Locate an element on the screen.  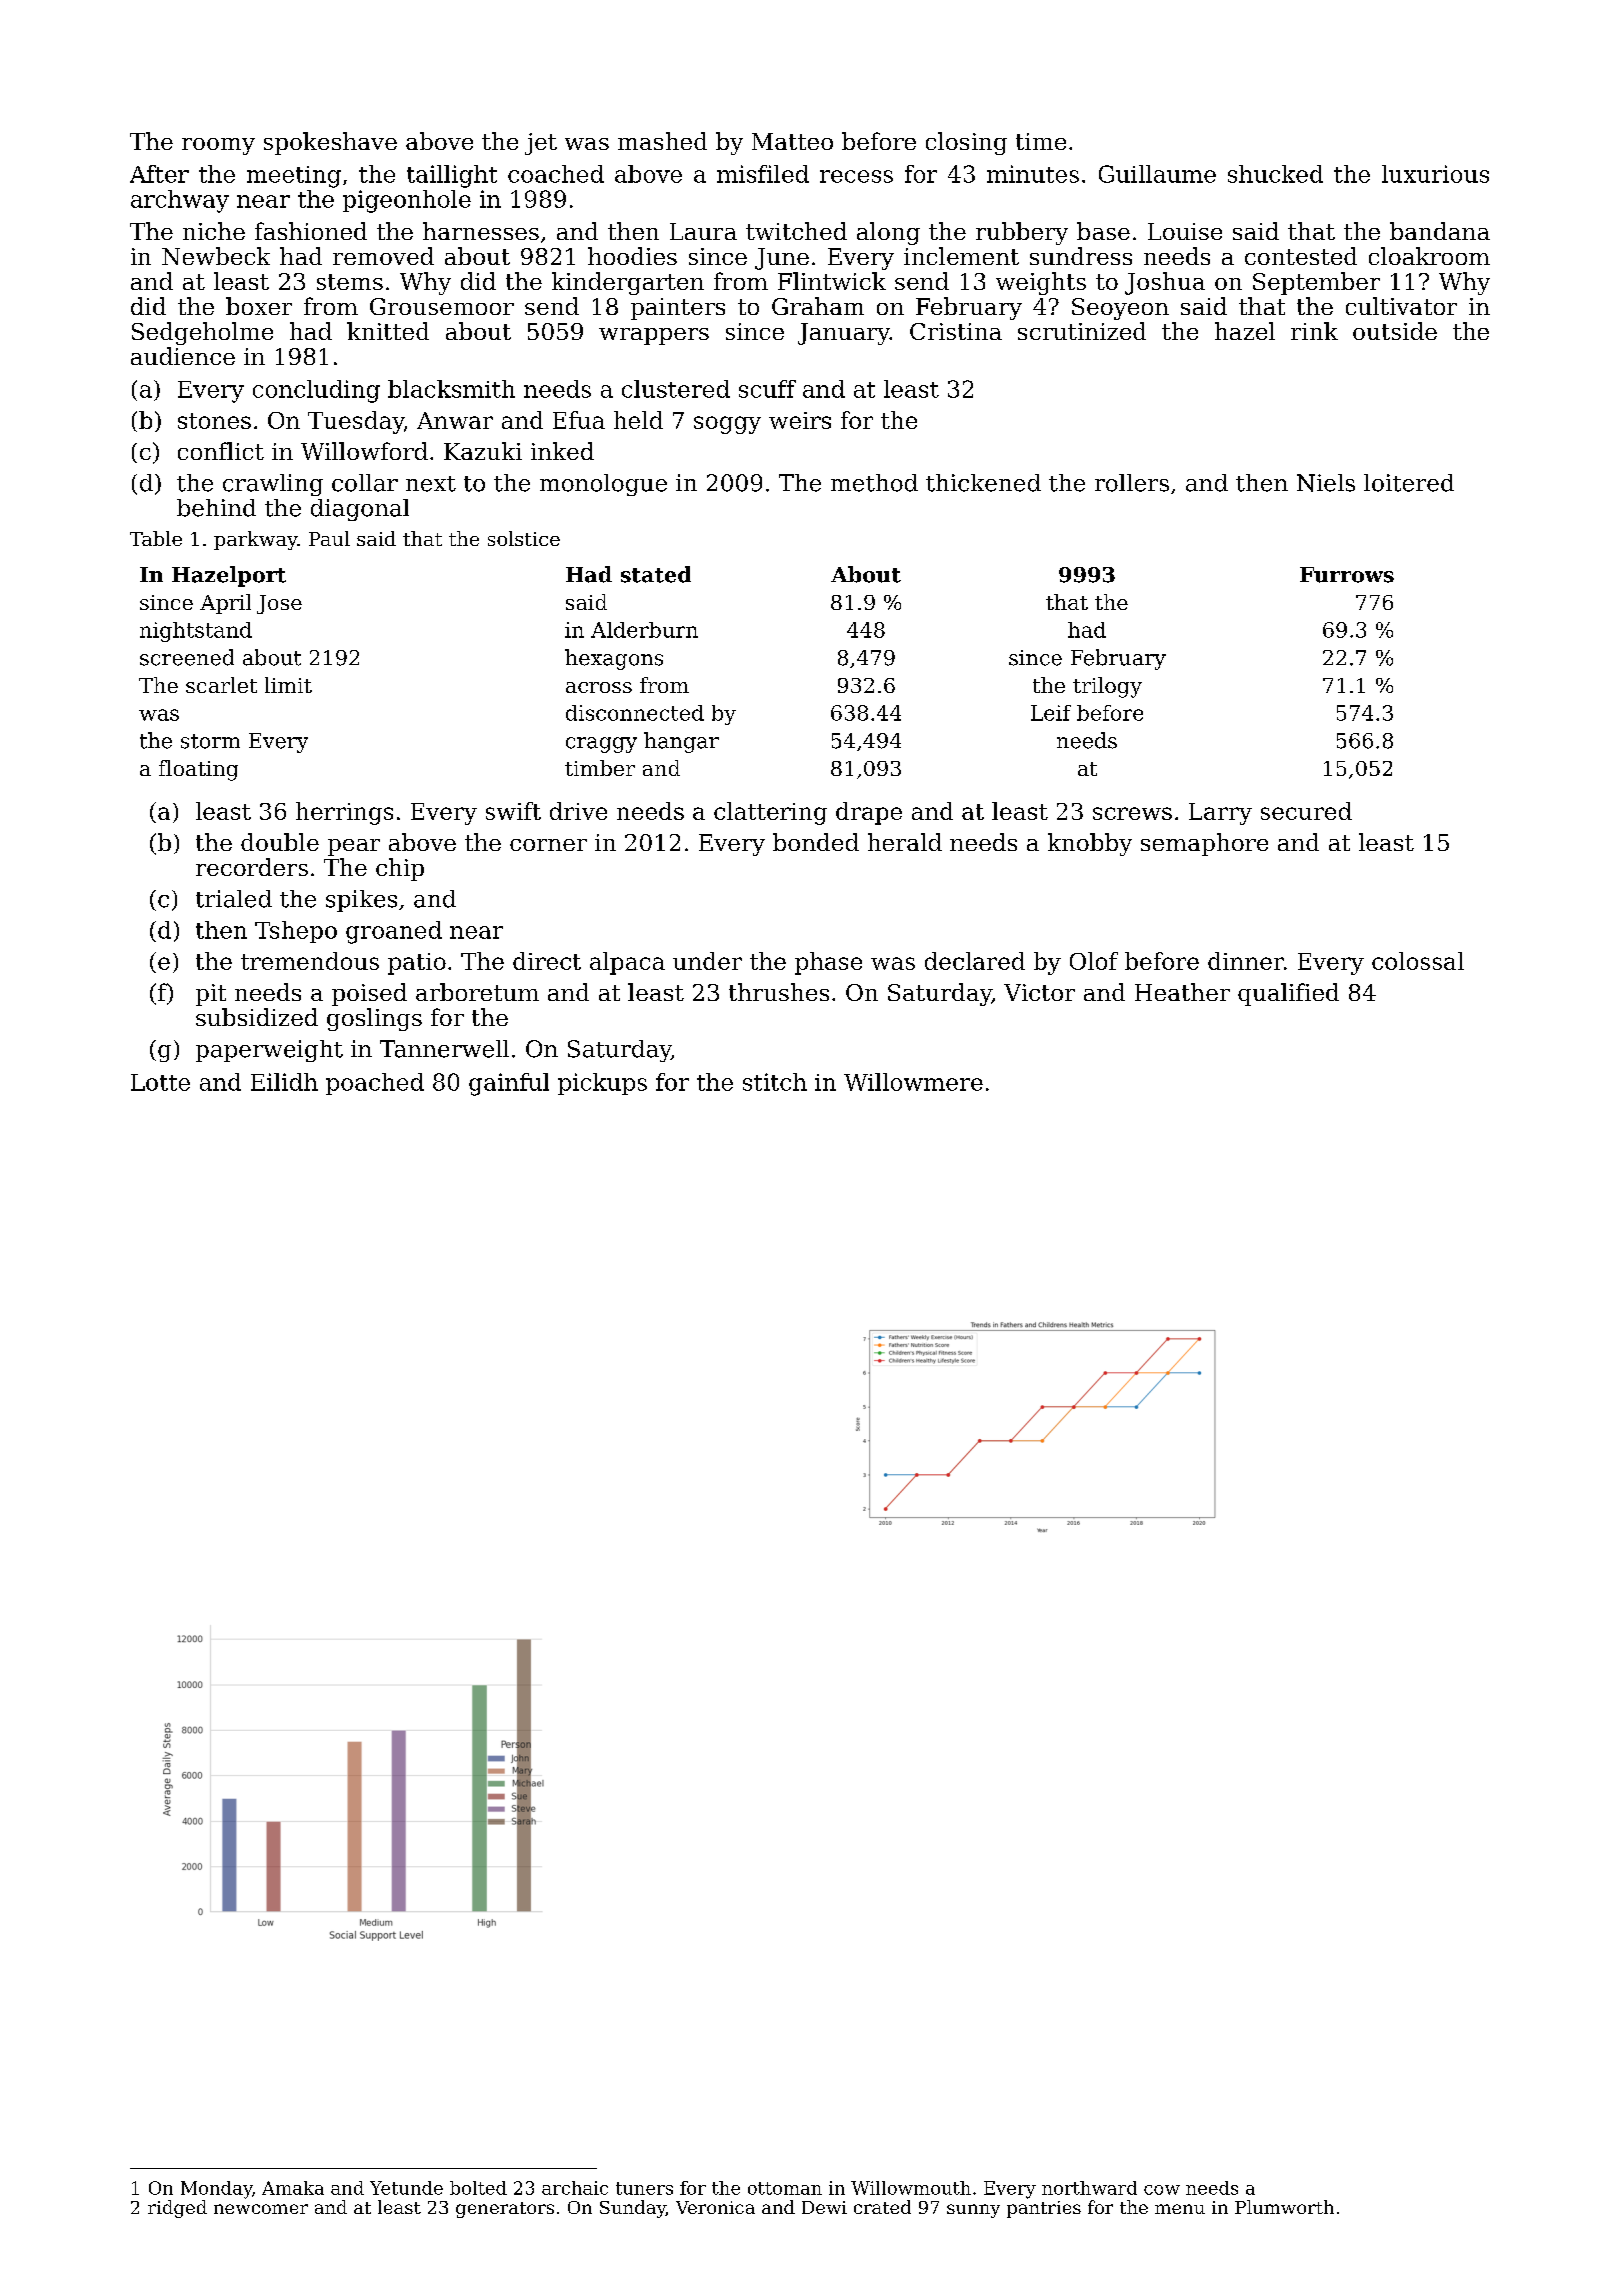
Matteo is located at coordinates (792, 141).
